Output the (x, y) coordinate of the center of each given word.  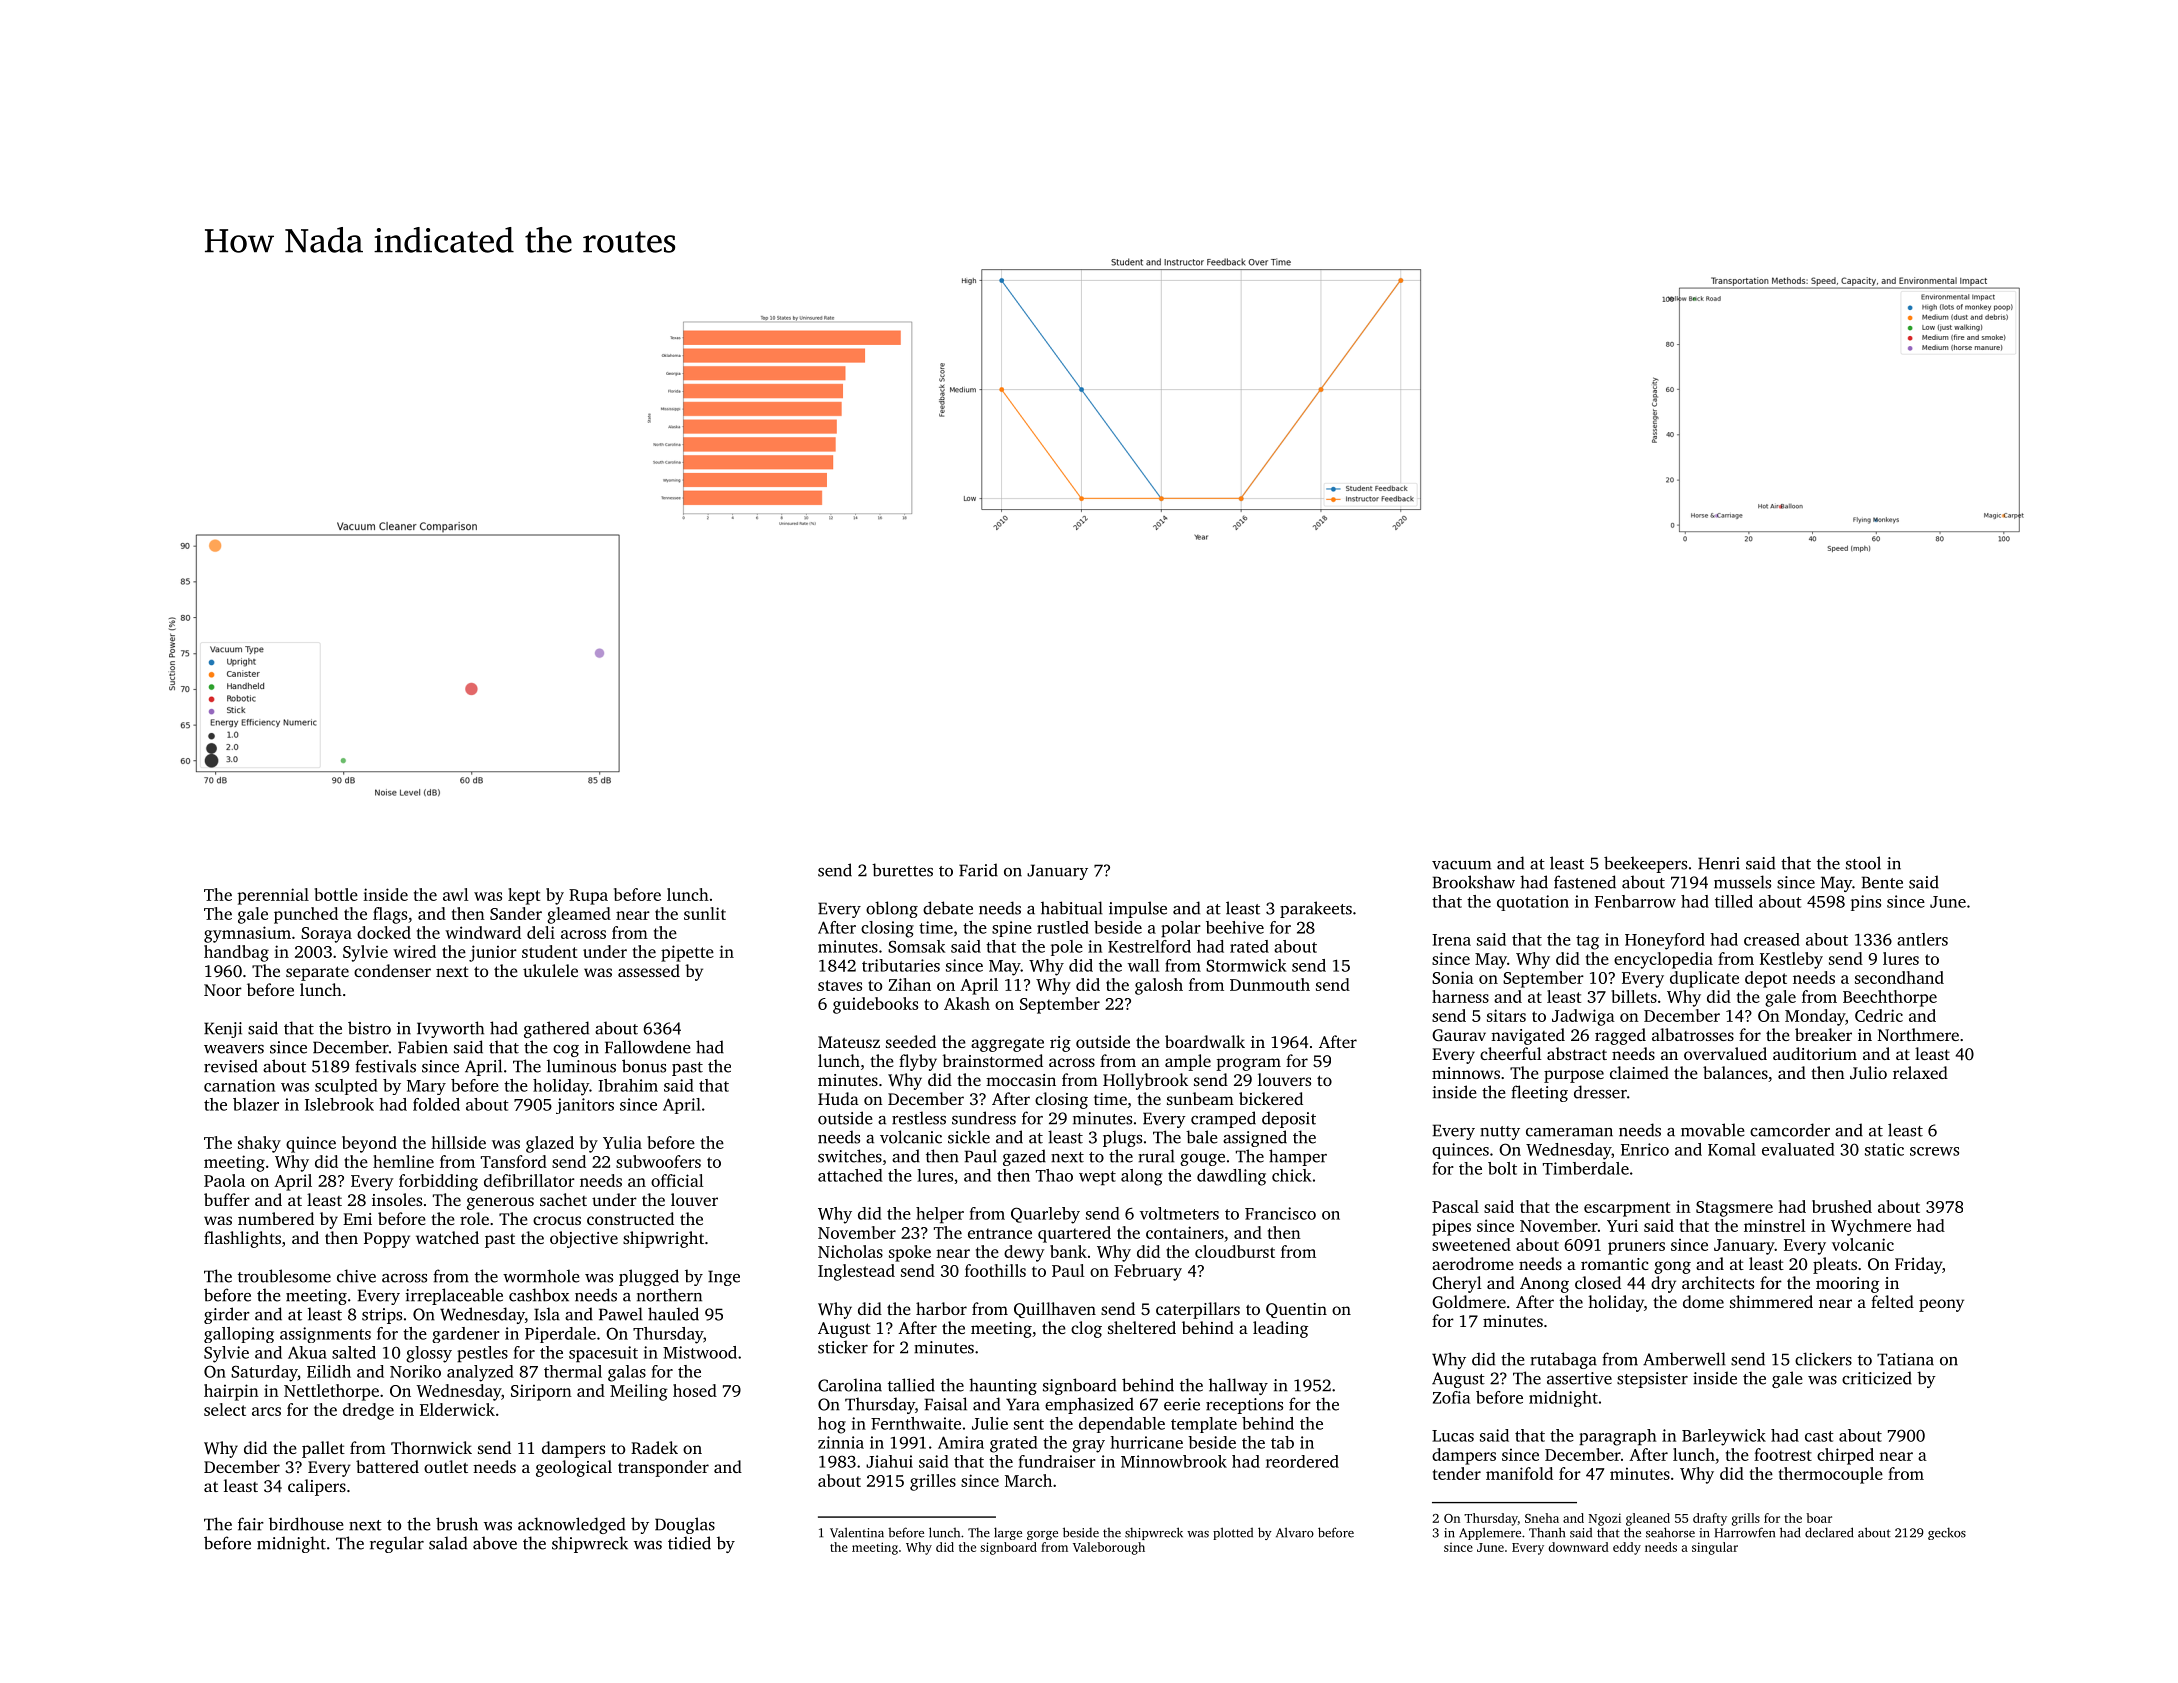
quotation (1533, 903)
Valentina (857, 1532)
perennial (273, 896)
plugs (1122, 1138)
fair (251, 1524)
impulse (1138, 909)
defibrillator (529, 1180)
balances (1735, 1072)
